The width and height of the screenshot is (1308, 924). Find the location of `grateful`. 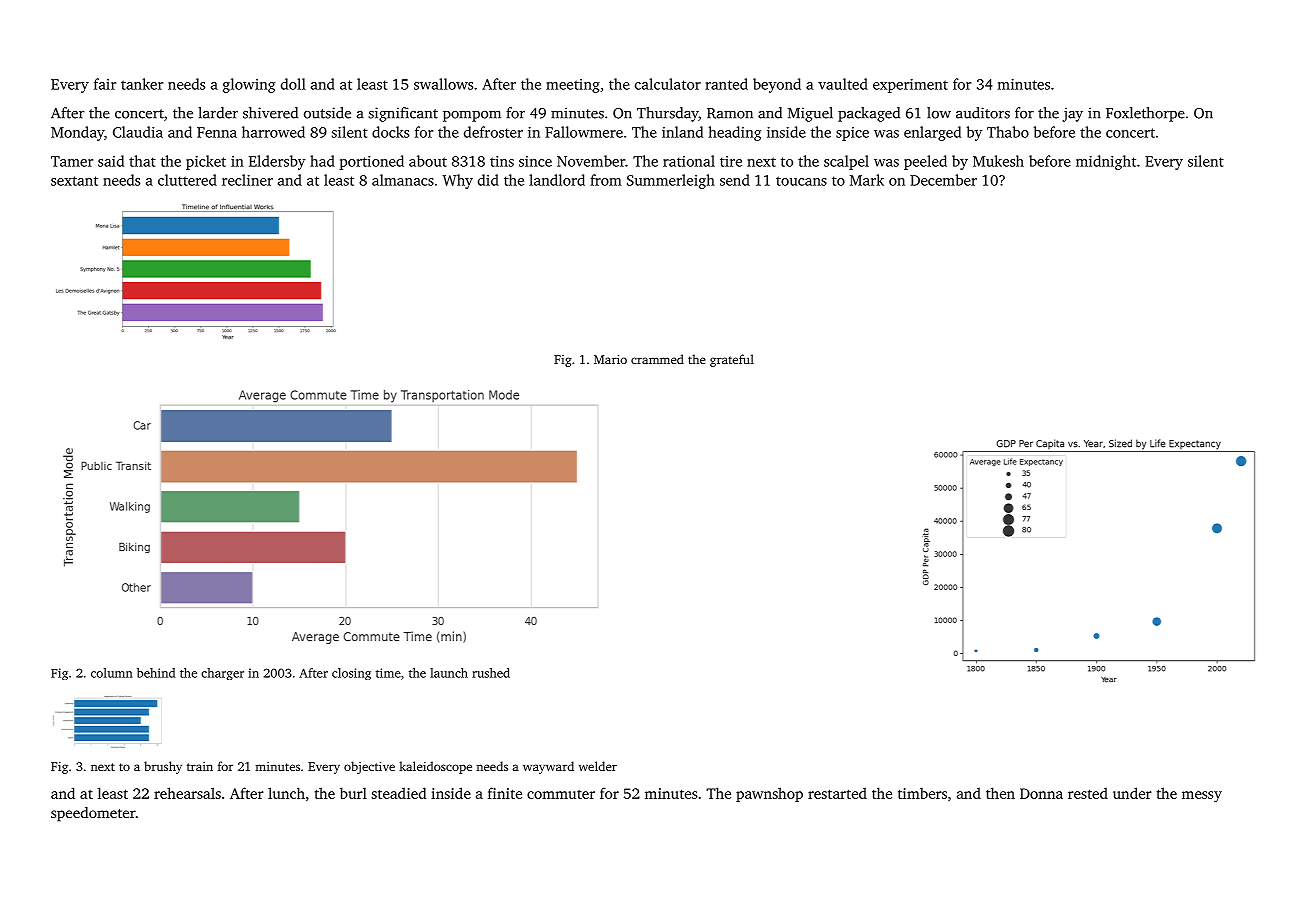

grateful is located at coordinates (732, 360).
